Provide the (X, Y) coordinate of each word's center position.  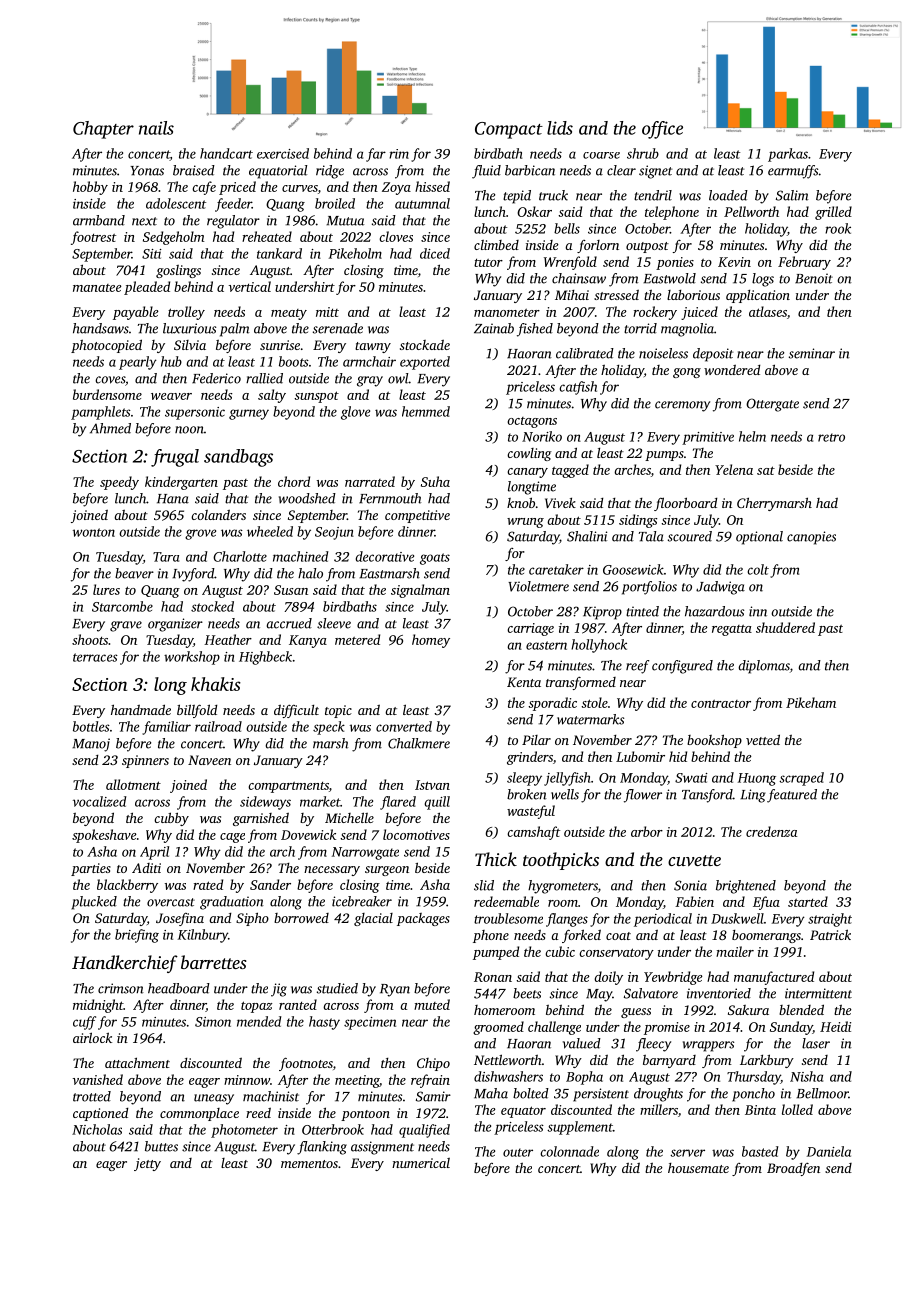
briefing (137, 936)
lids (560, 128)
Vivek (560, 503)
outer (518, 1152)
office (662, 130)
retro (831, 437)
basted (760, 1151)
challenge (554, 1028)
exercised (283, 153)
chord (294, 481)
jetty (147, 1164)
